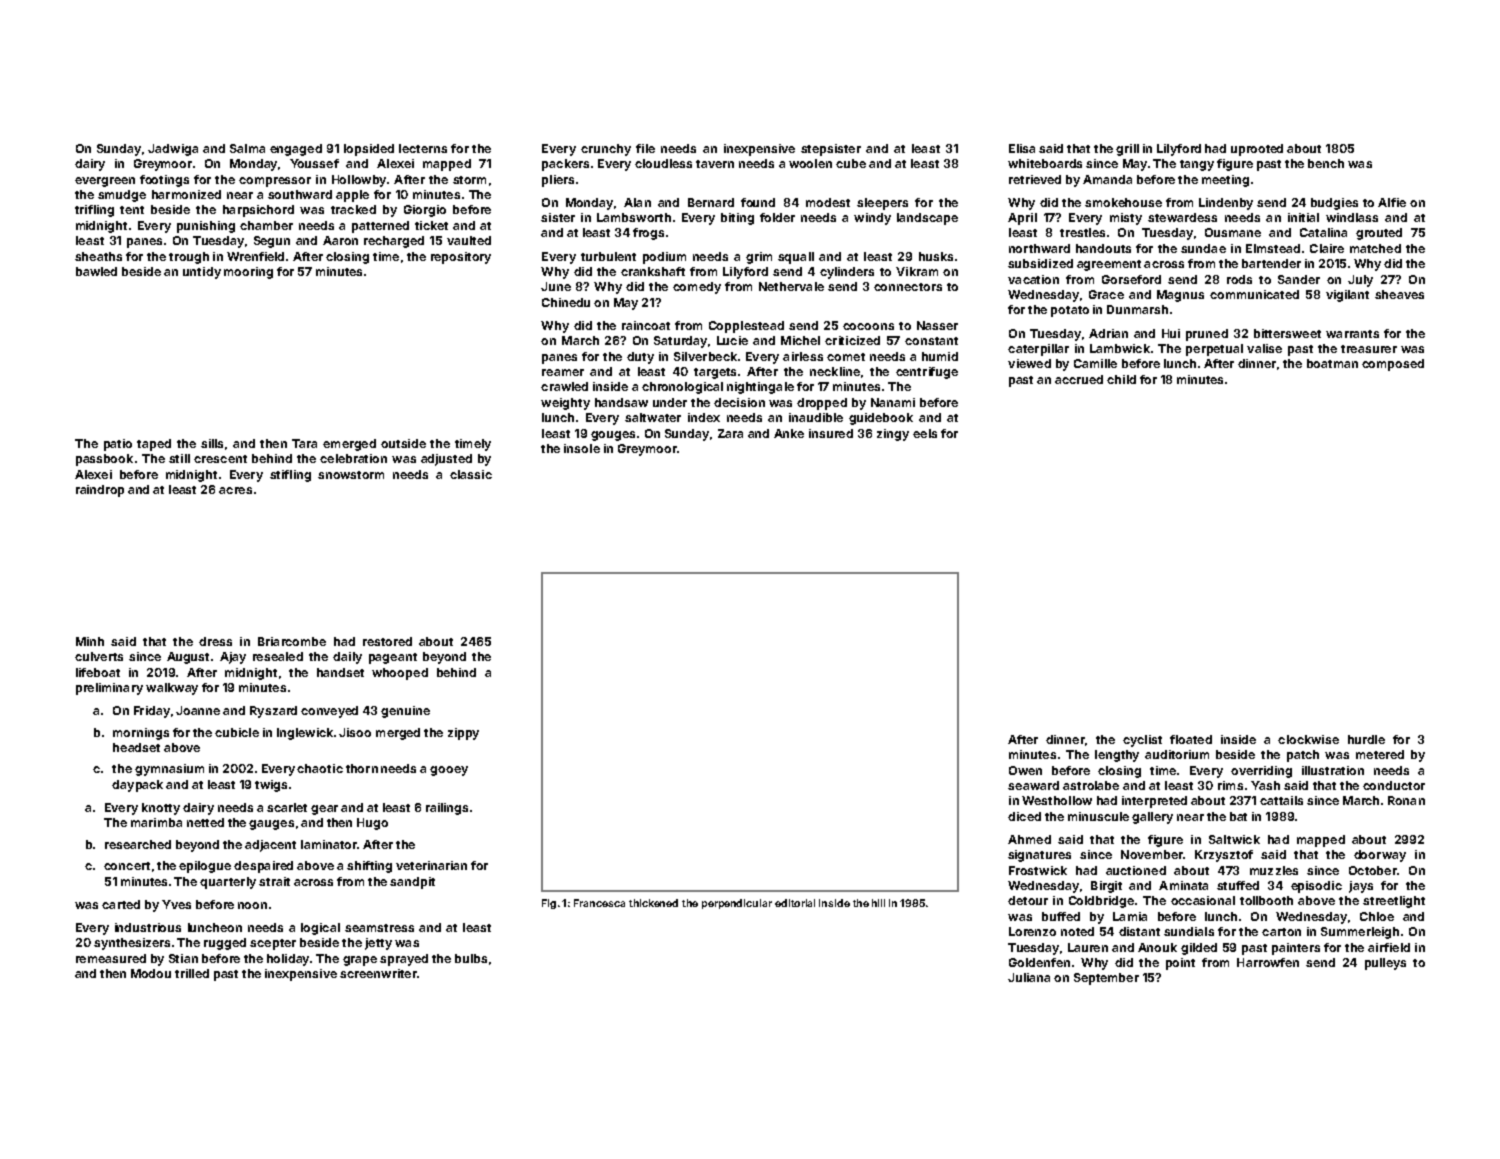  Describe the element at coordinates (927, 373) in the screenshot. I see `centrifuge` at that location.
